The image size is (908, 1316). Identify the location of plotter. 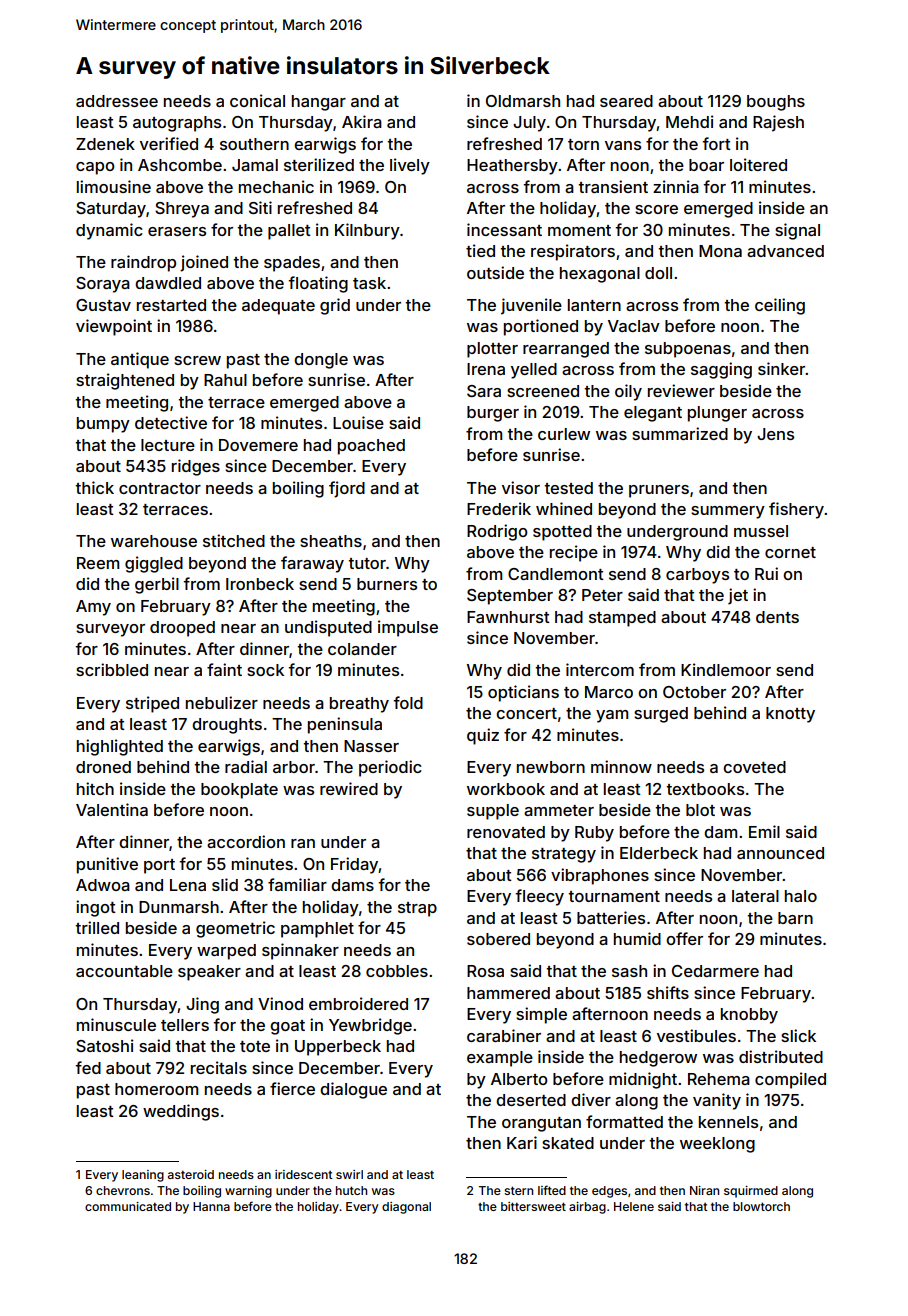
(492, 350).
